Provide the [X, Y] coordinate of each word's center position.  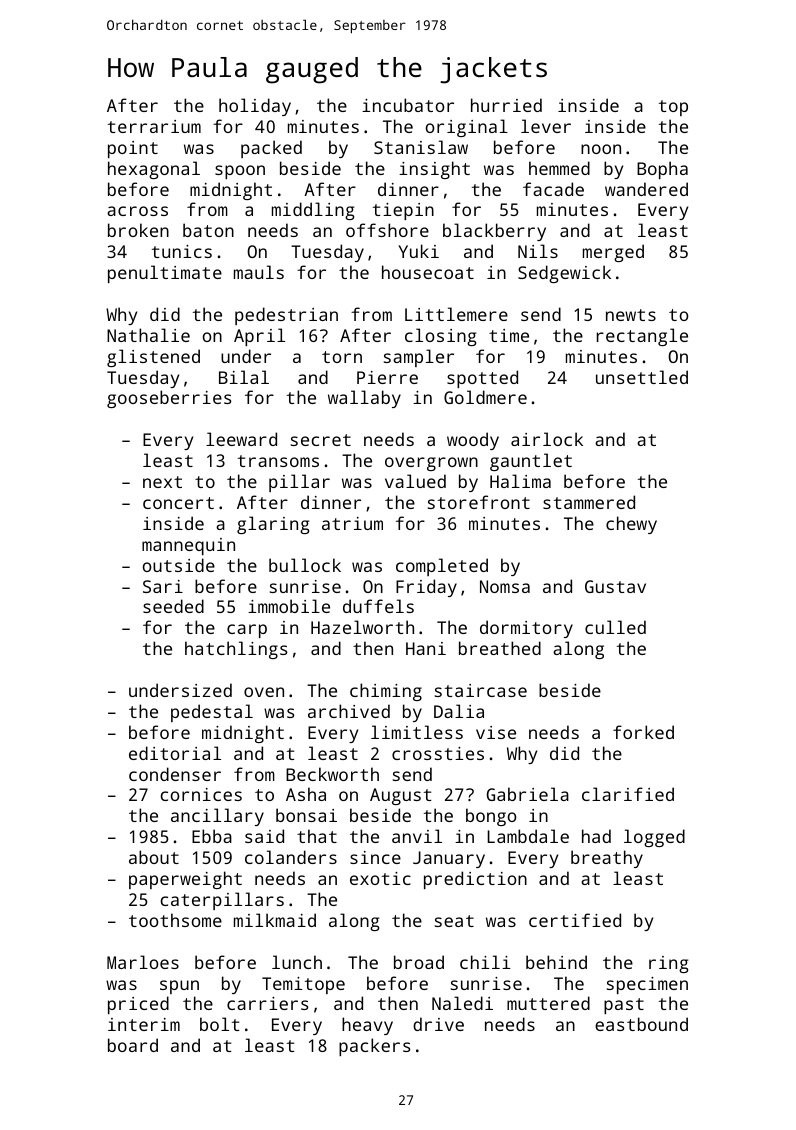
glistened [153, 358]
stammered [589, 502]
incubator [408, 105]
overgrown [431, 464]
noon [601, 149]
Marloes [143, 962]
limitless [417, 732]
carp [247, 631]
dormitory [526, 629]
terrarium [154, 126]
